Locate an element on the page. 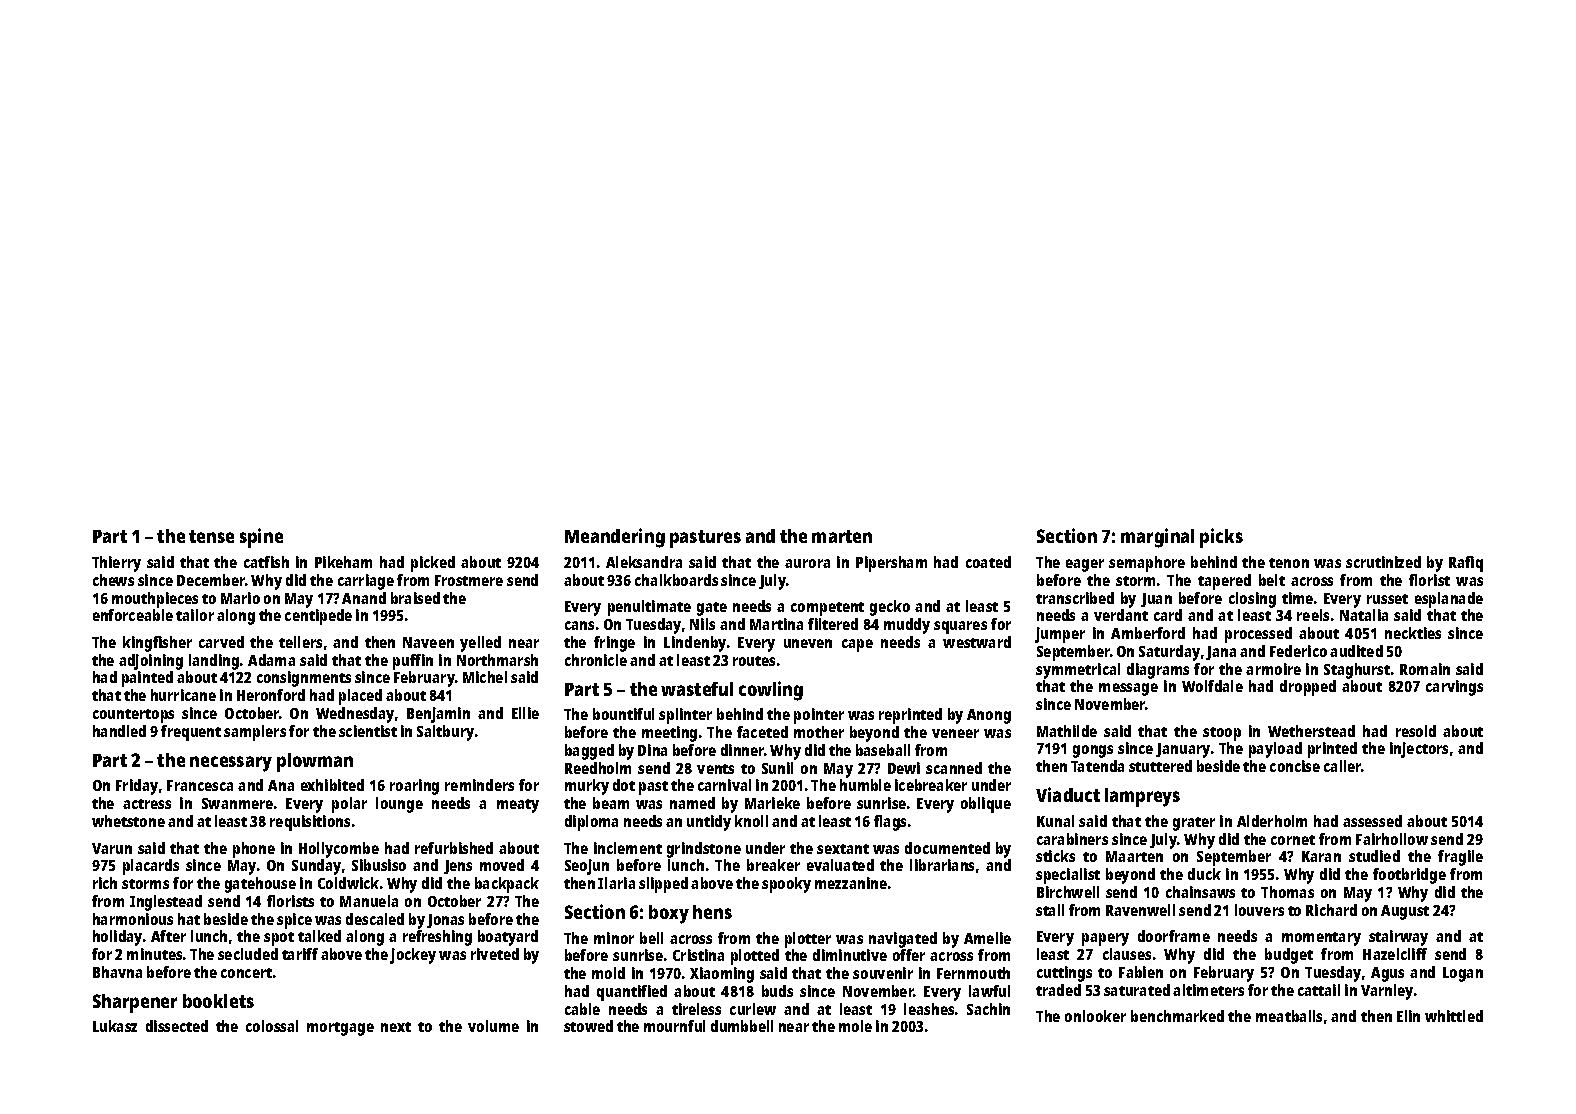  spine is located at coordinates (261, 538).
